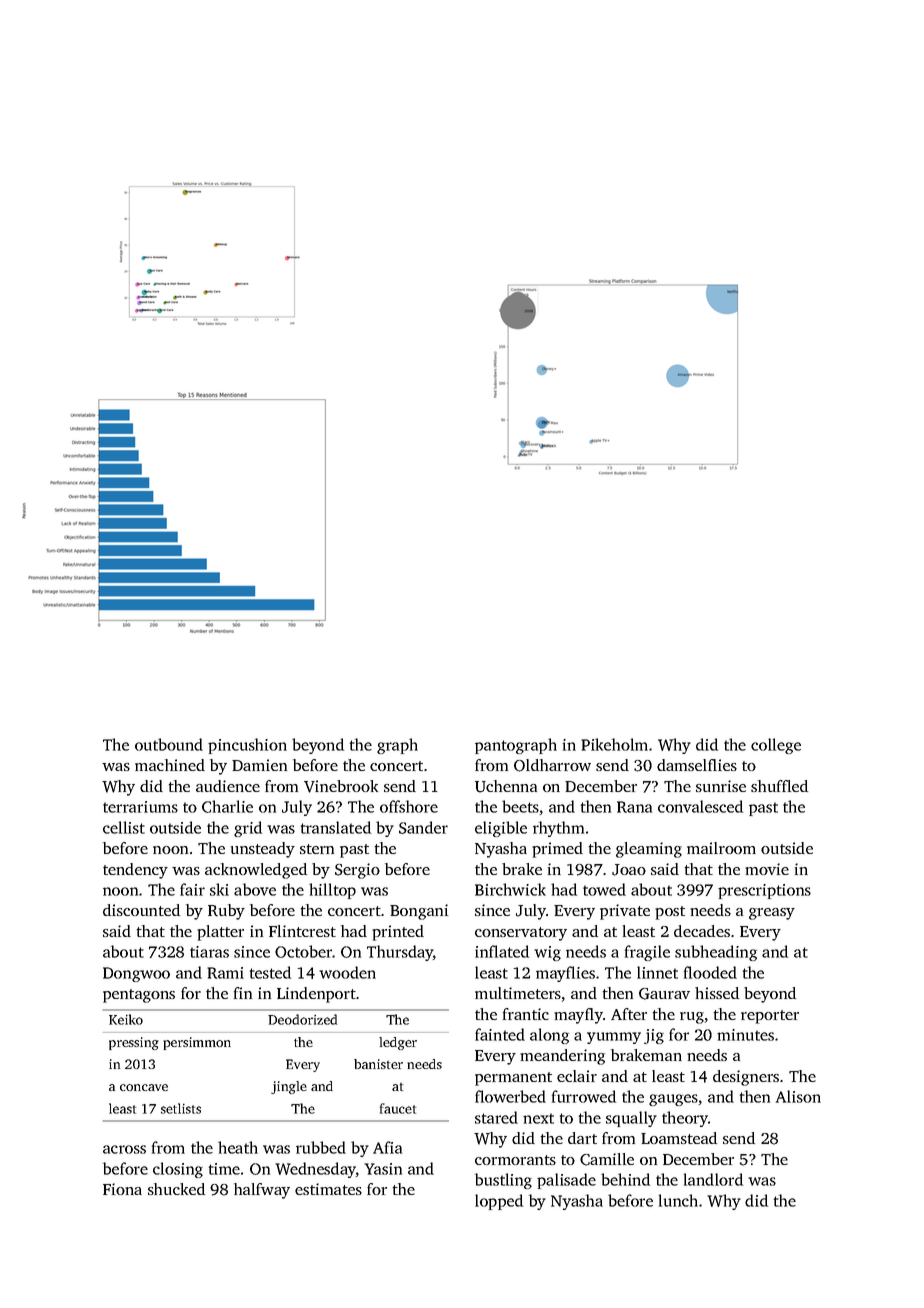 The width and height of the page is (924, 1308). What do you see at coordinates (262, 1191) in the page?
I see `halfway` at bounding box center [262, 1191].
